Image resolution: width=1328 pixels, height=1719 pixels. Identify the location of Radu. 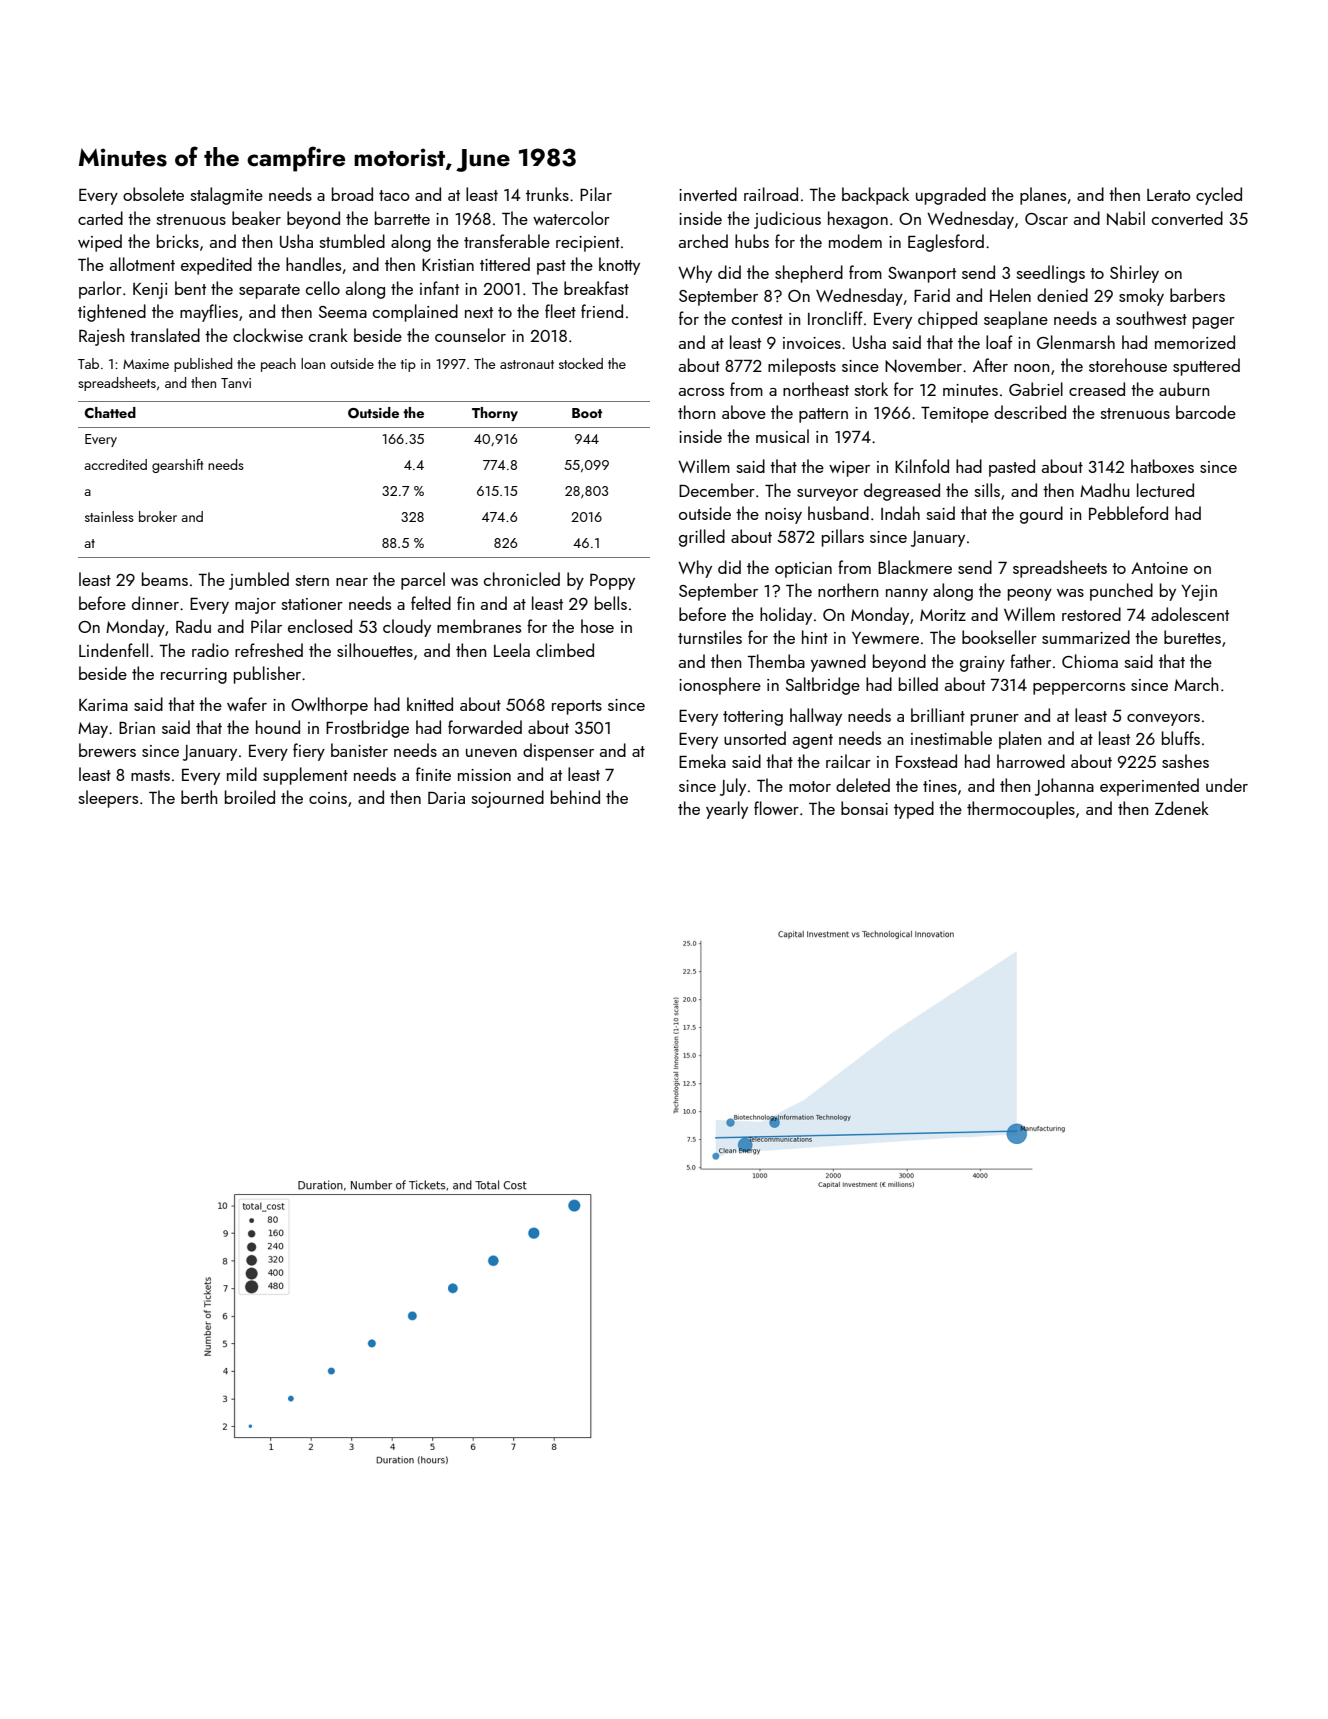
(193, 626).
